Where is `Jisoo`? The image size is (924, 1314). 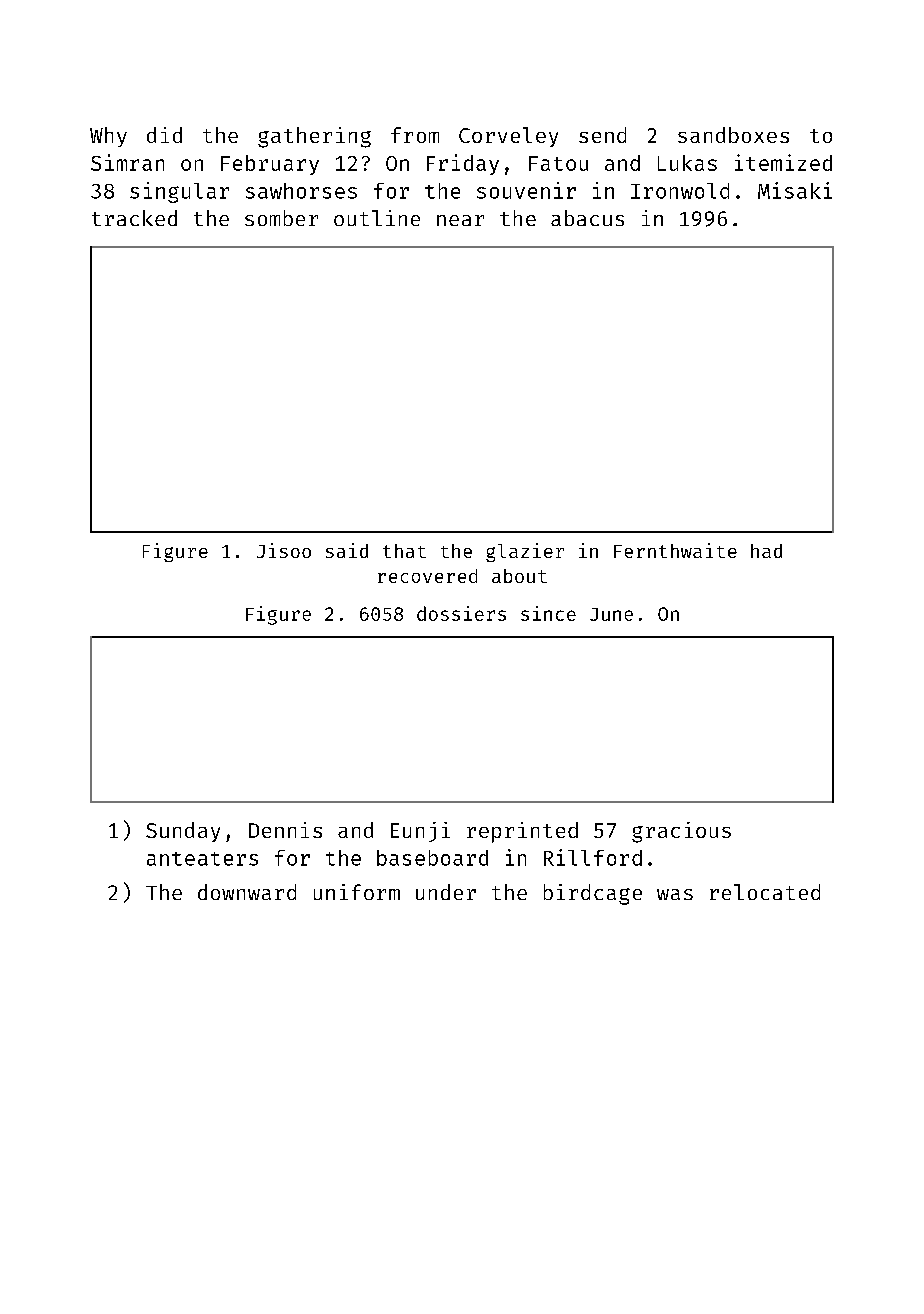 Jisoo is located at coordinates (284, 550).
